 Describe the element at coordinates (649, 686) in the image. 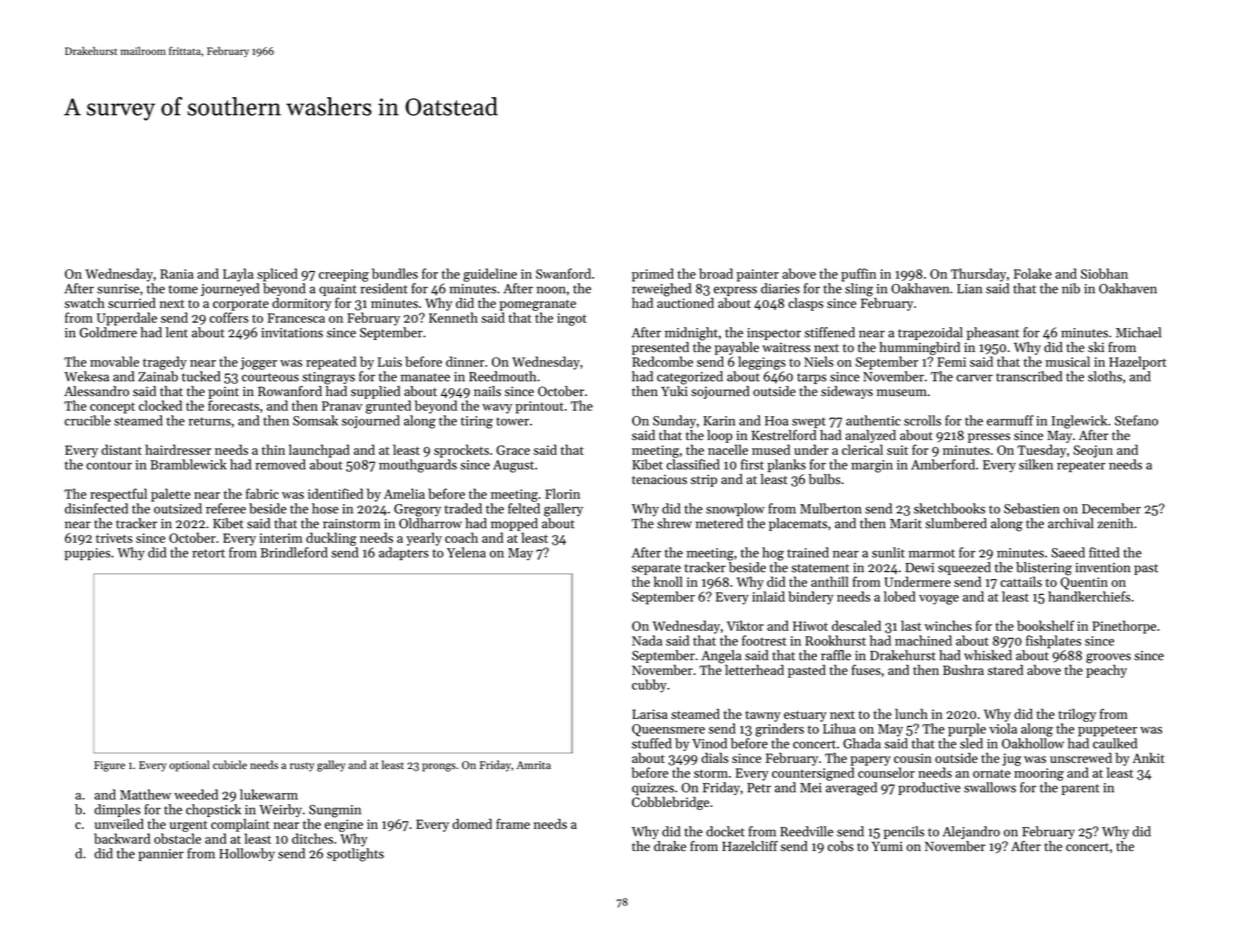

I see `cubby` at that location.
